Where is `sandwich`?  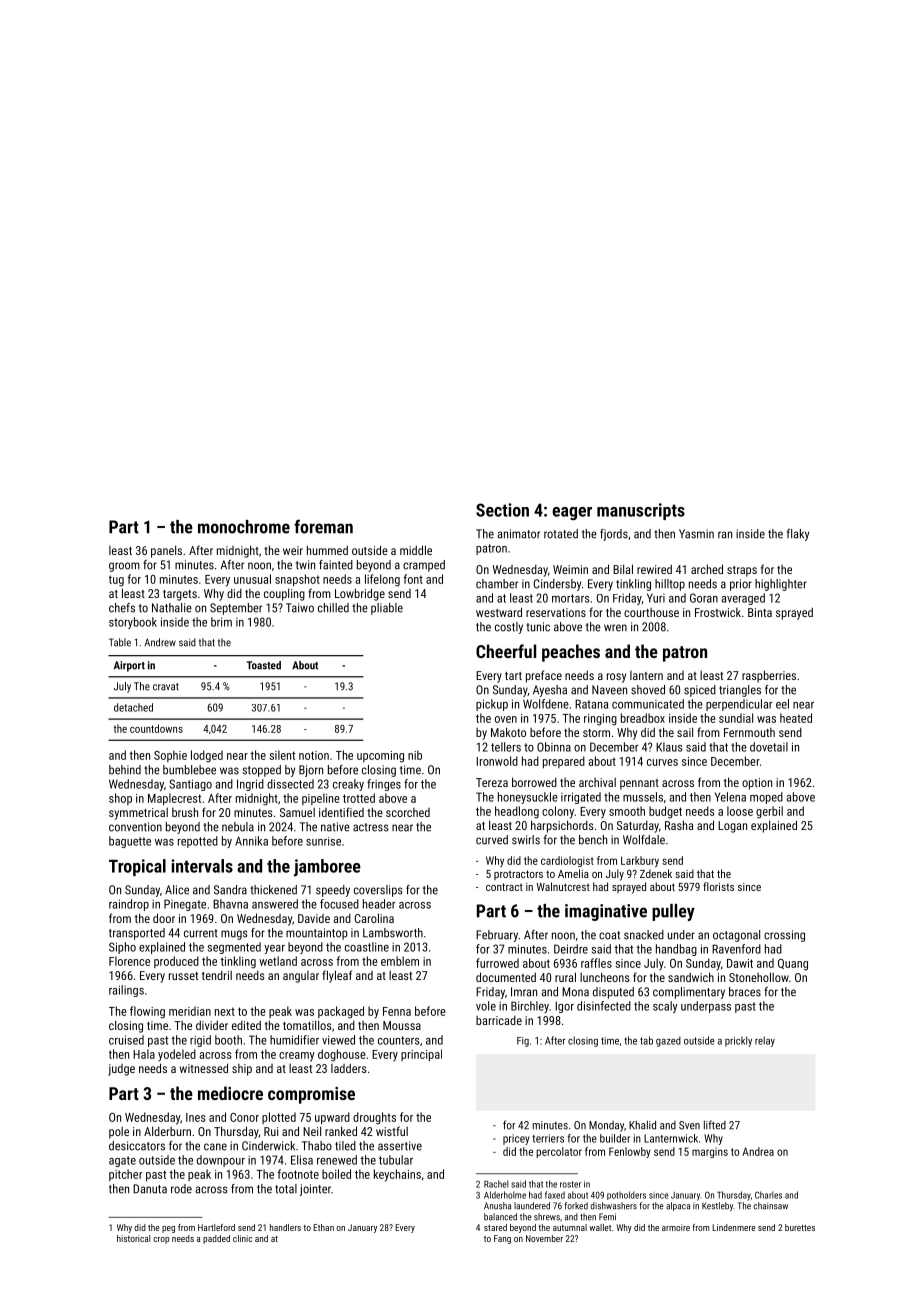 sandwich is located at coordinates (691, 977).
